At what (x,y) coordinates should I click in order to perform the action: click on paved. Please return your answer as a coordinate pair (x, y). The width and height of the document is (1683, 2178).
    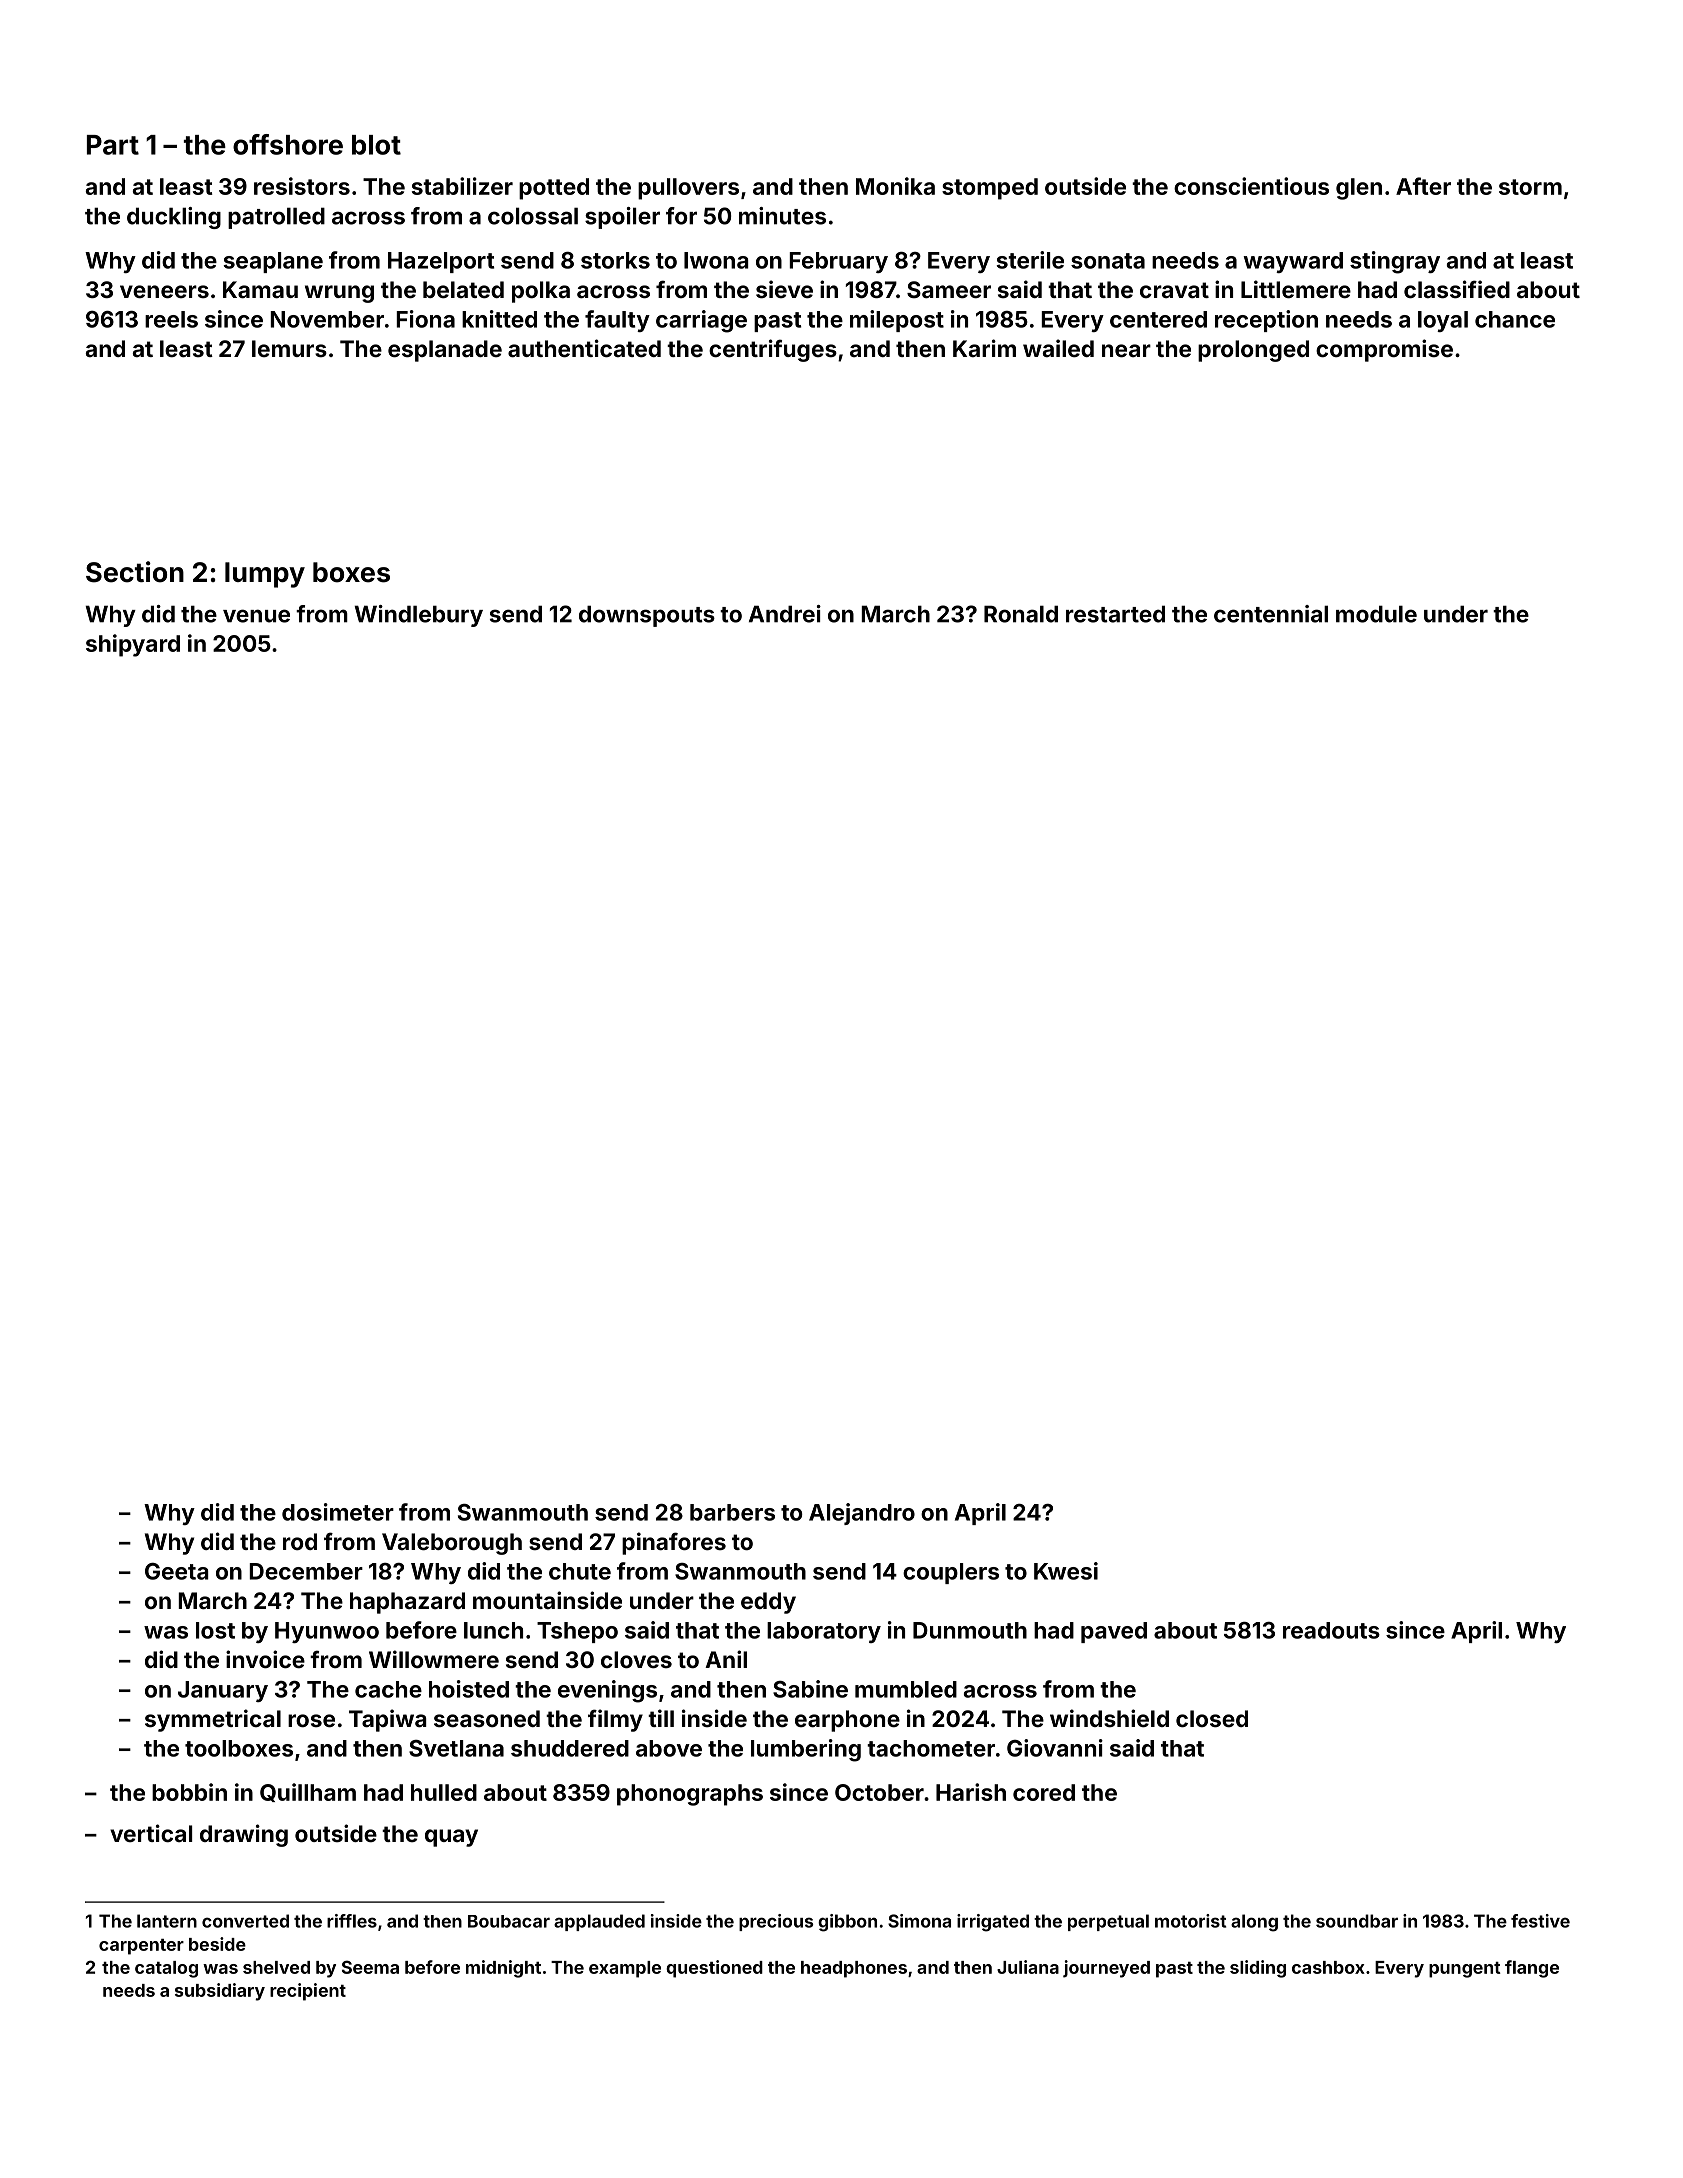
    Looking at the image, I should click on (1114, 1632).
